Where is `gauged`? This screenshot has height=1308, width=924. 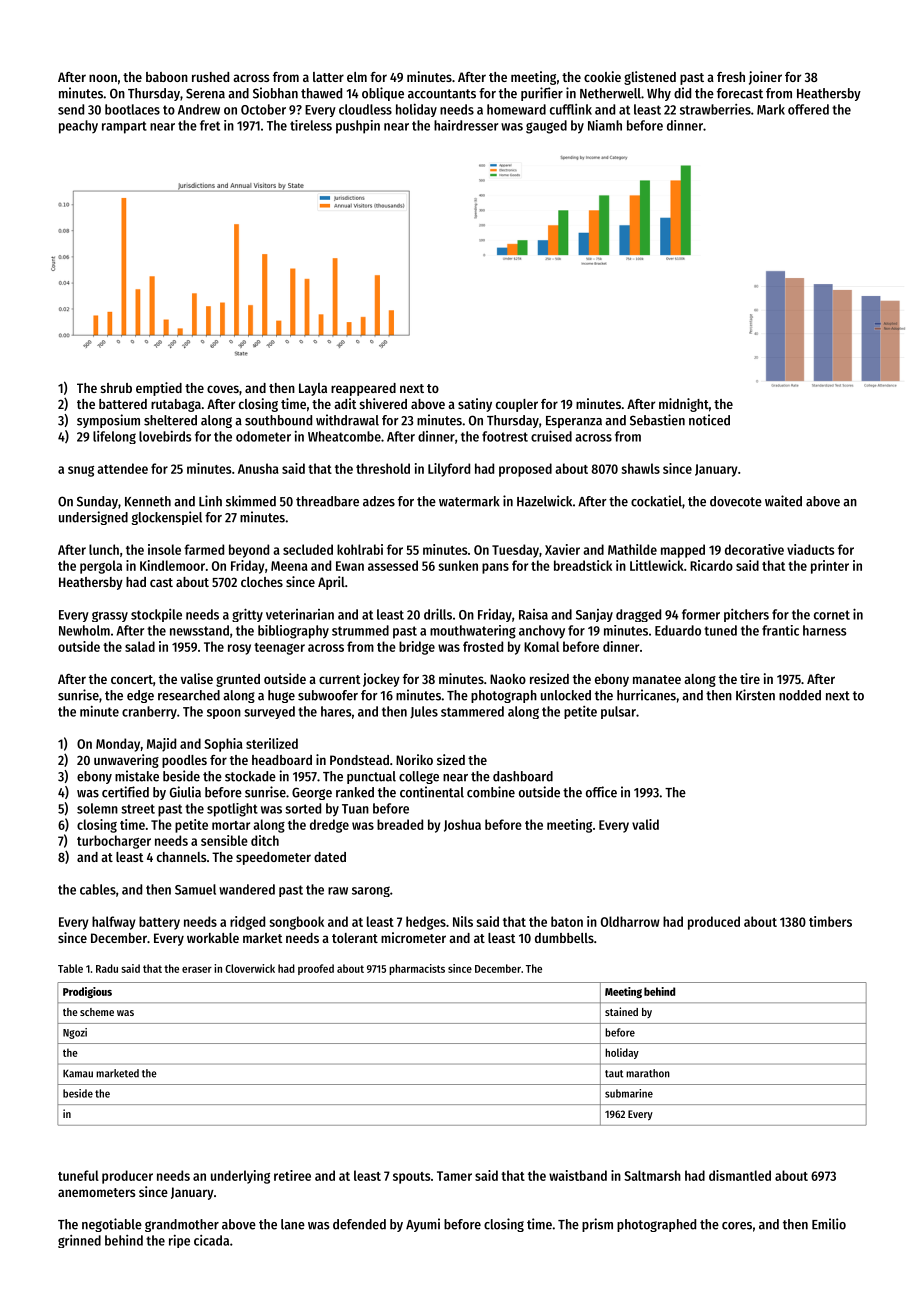
gauged is located at coordinates (546, 127).
